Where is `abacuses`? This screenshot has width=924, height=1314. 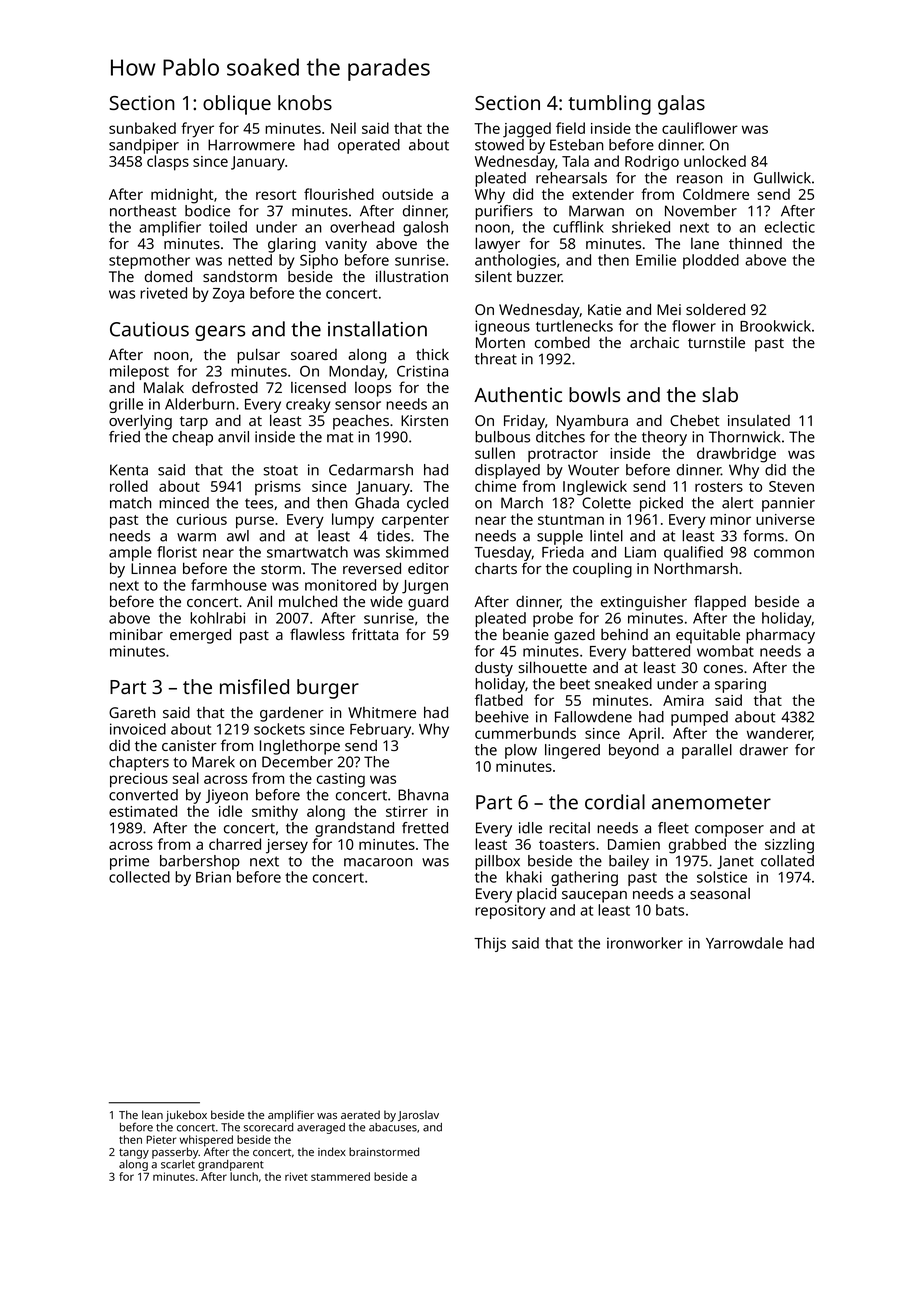
abacuses is located at coordinates (393, 1127).
